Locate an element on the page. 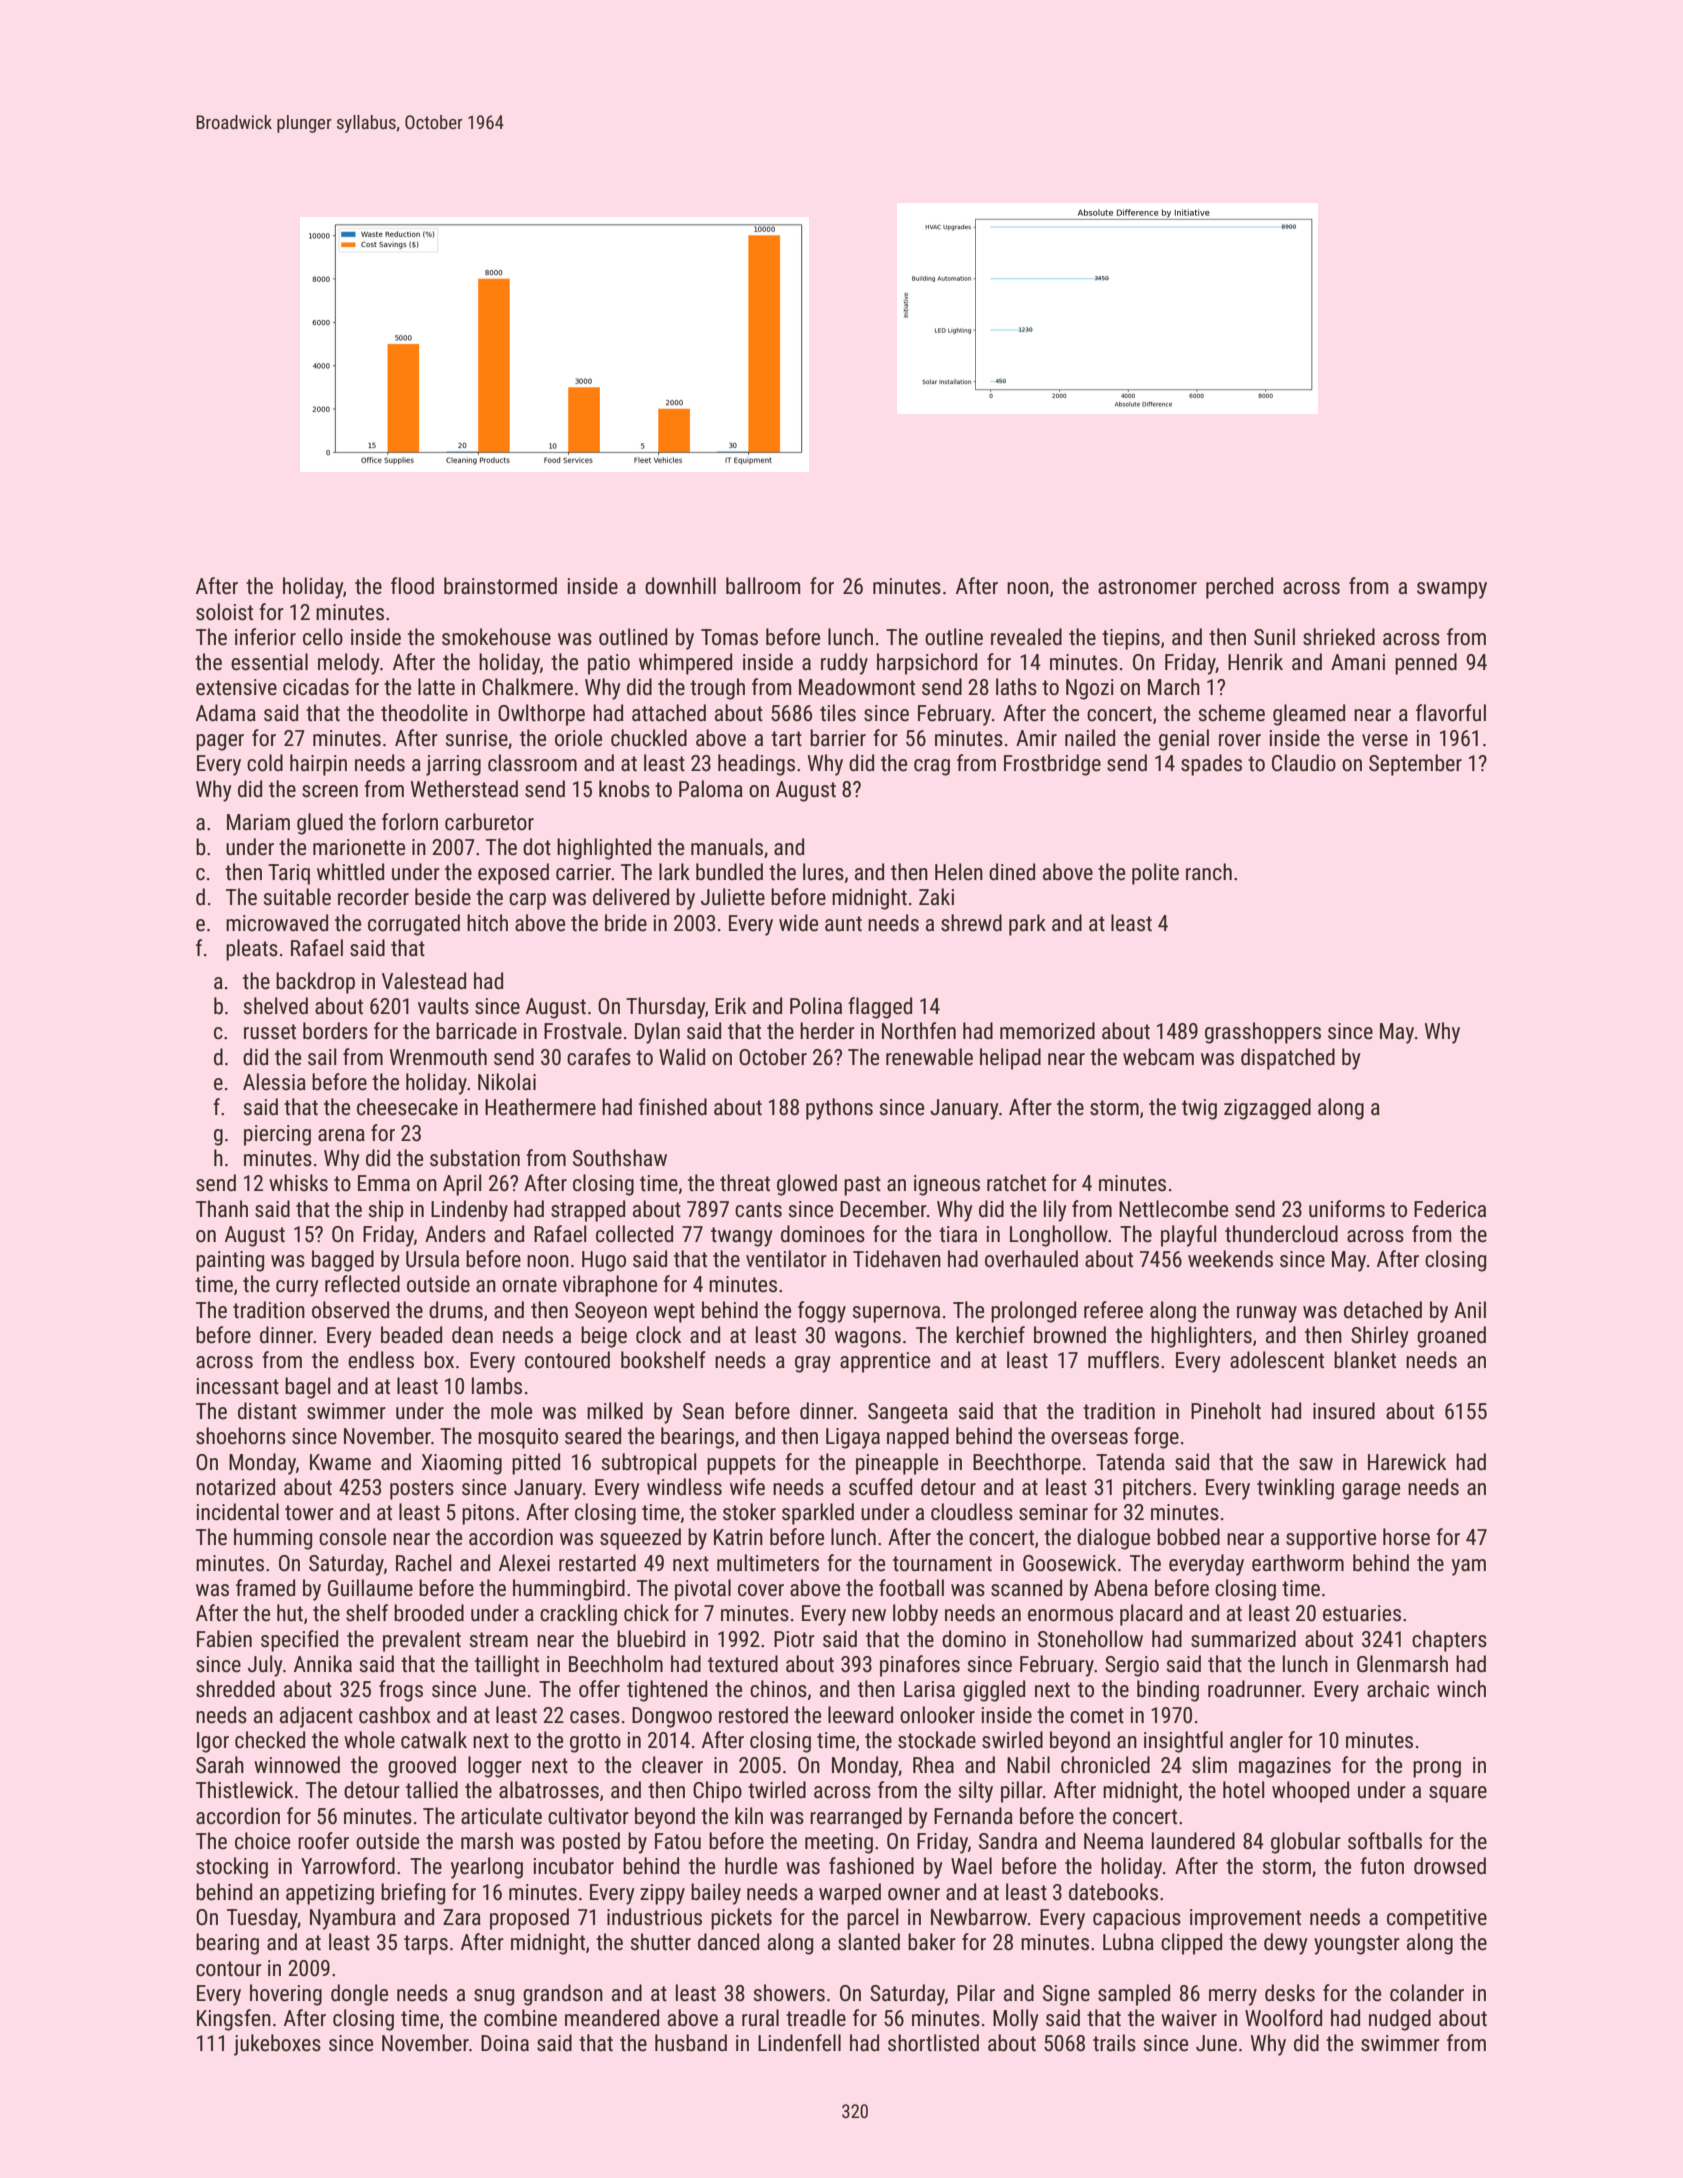  igneous is located at coordinates (947, 1185).
